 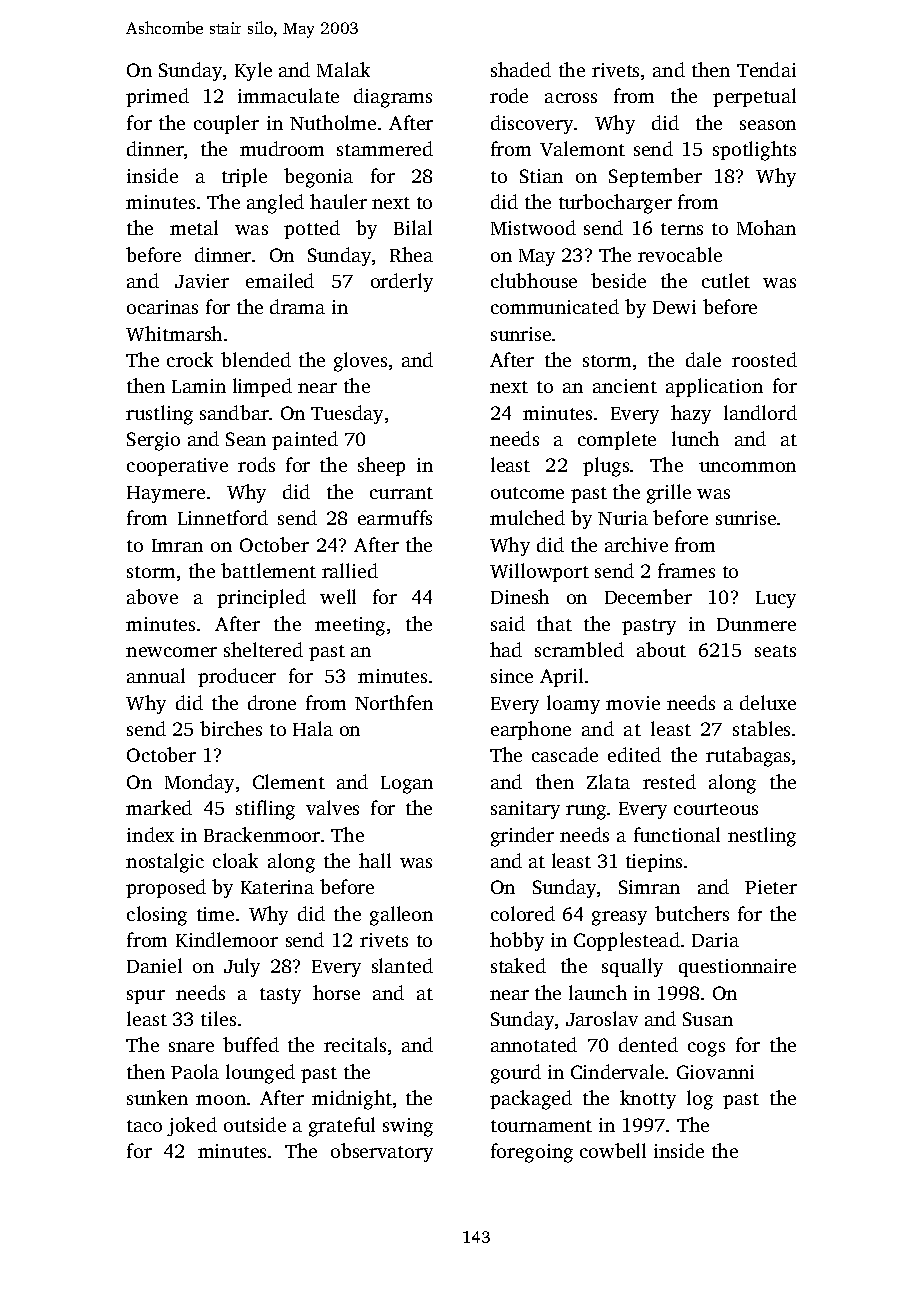 What do you see at coordinates (661, 649) in the screenshot?
I see `about` at bounding box center [661, 649].
